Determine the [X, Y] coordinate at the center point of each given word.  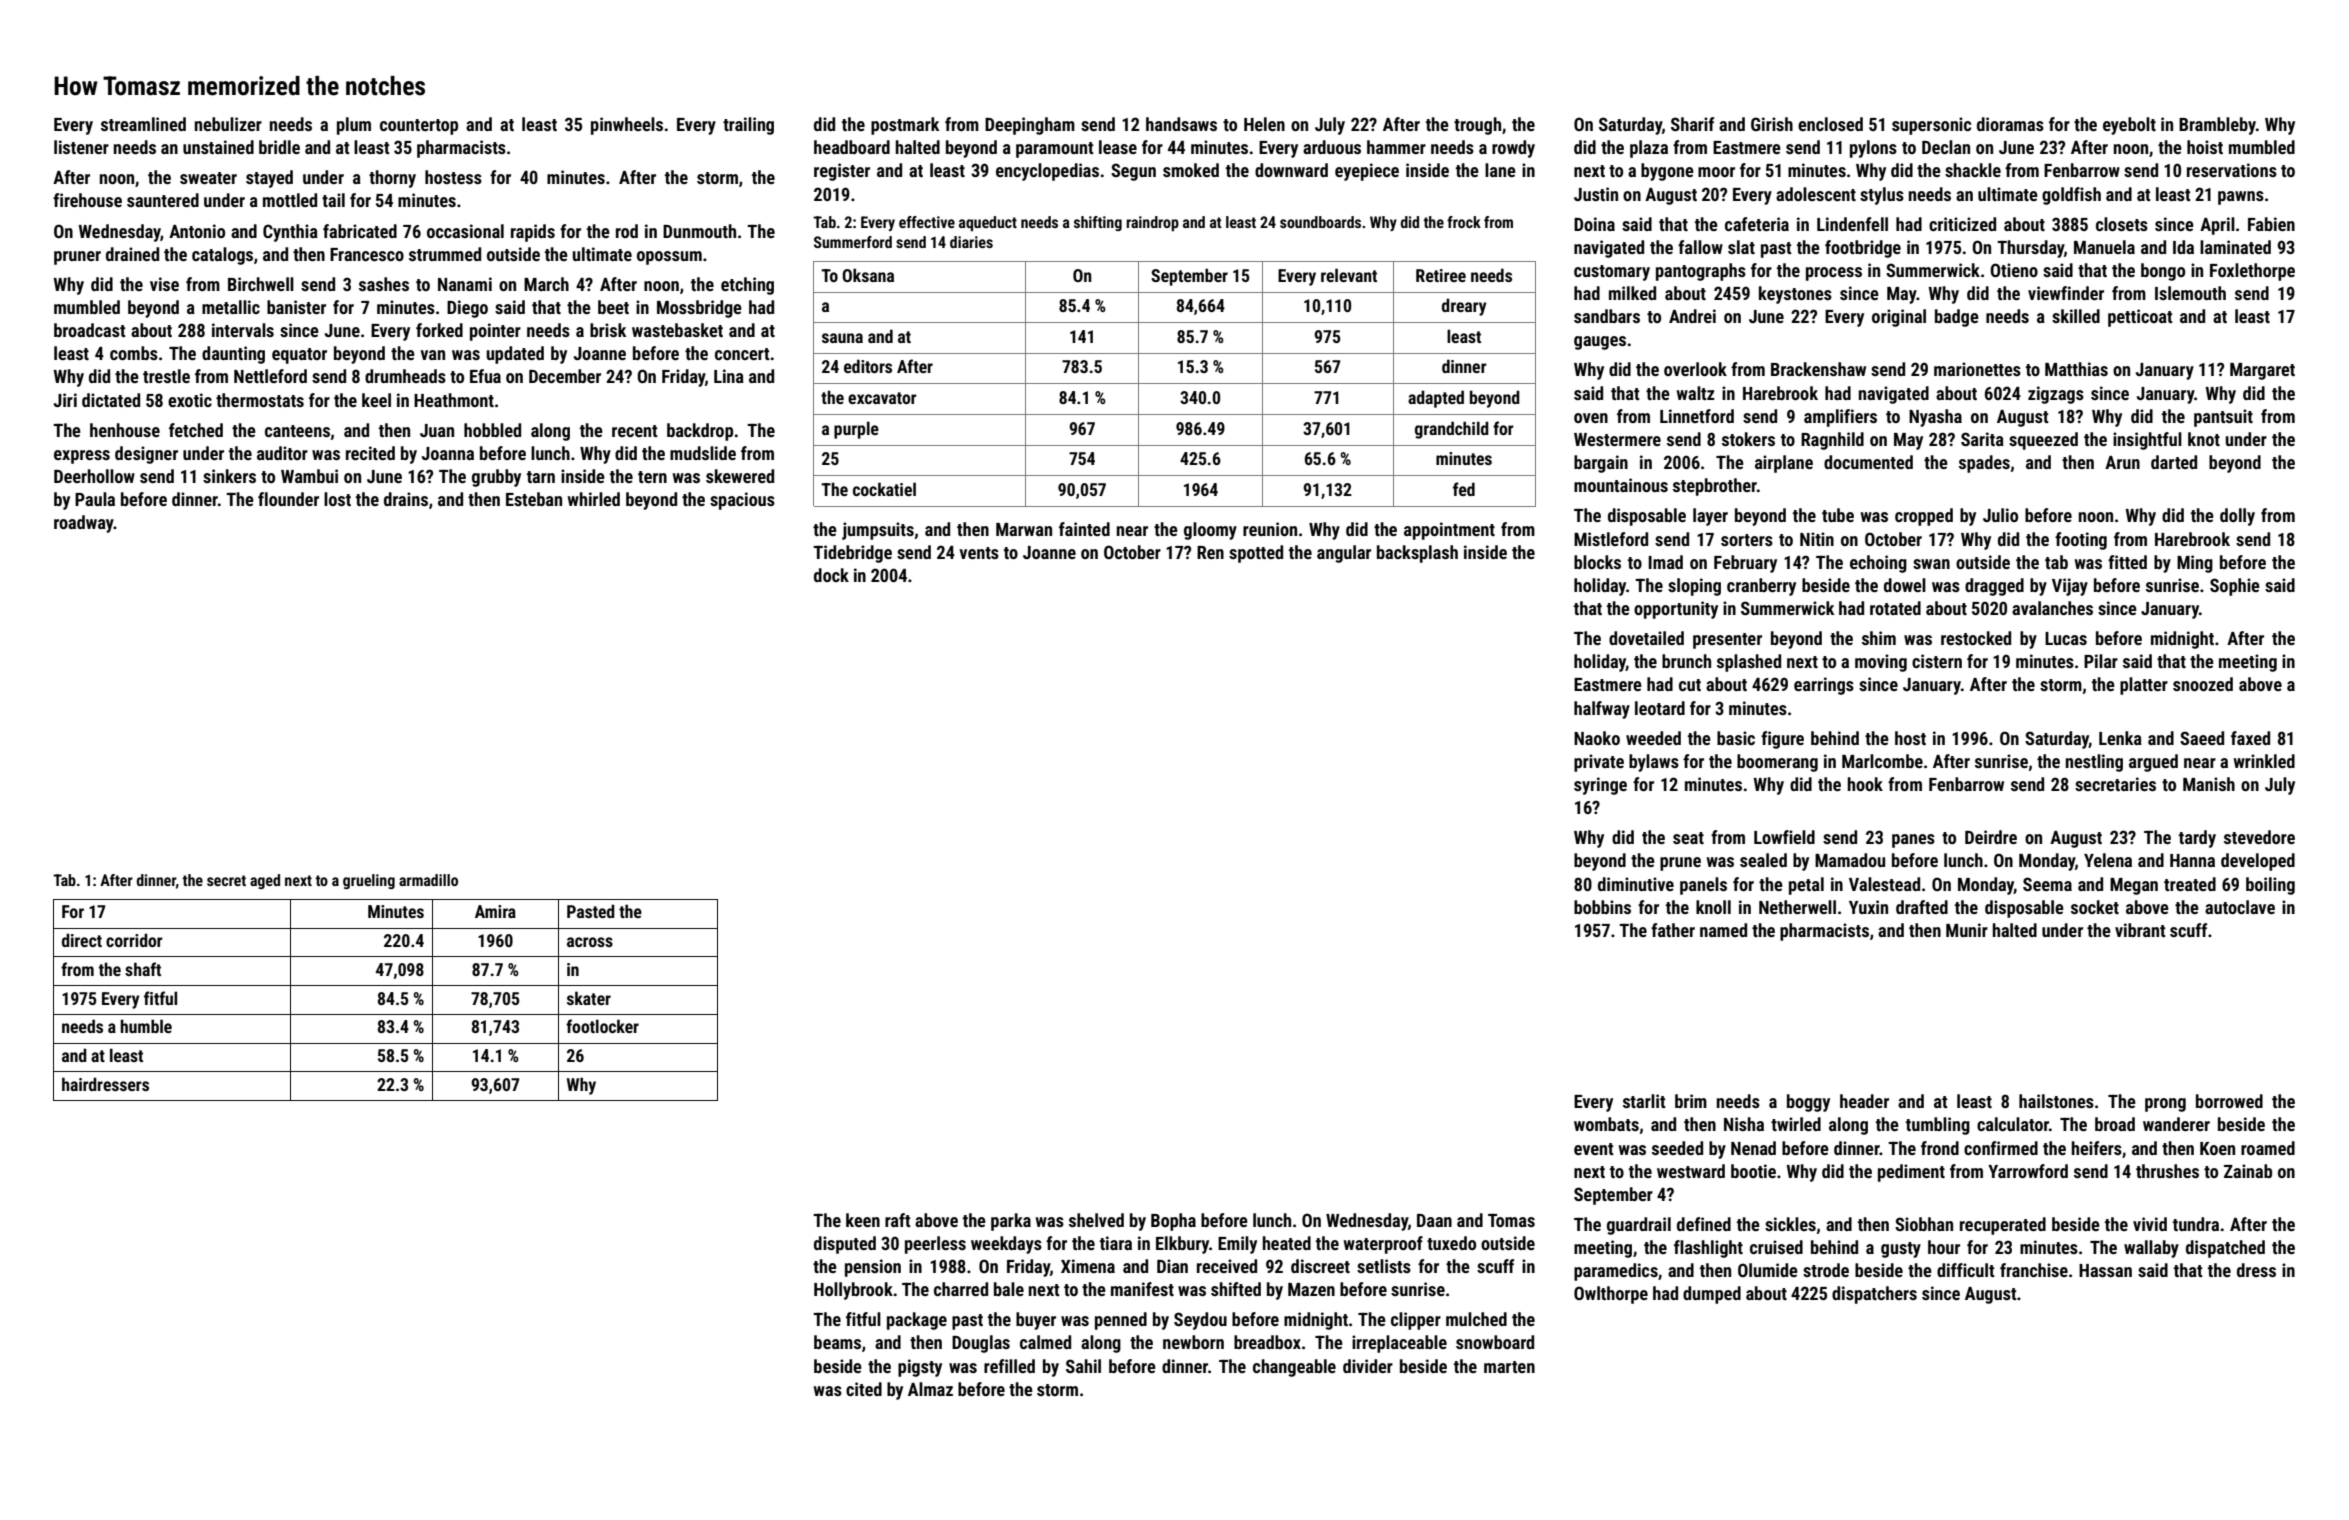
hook [1865, 784]
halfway [1602, 710]
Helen [1264, 124]
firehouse [87, 200]
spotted [1256, 554]
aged [265, 881]
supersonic [1931, 126]
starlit [1644, 1101]
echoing [1878, 564]
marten [1509, 1367]
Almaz [930, 1389]
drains [406, 499]
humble [146, 1026]
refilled [1009, 1366]
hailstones [2056, 1101]
